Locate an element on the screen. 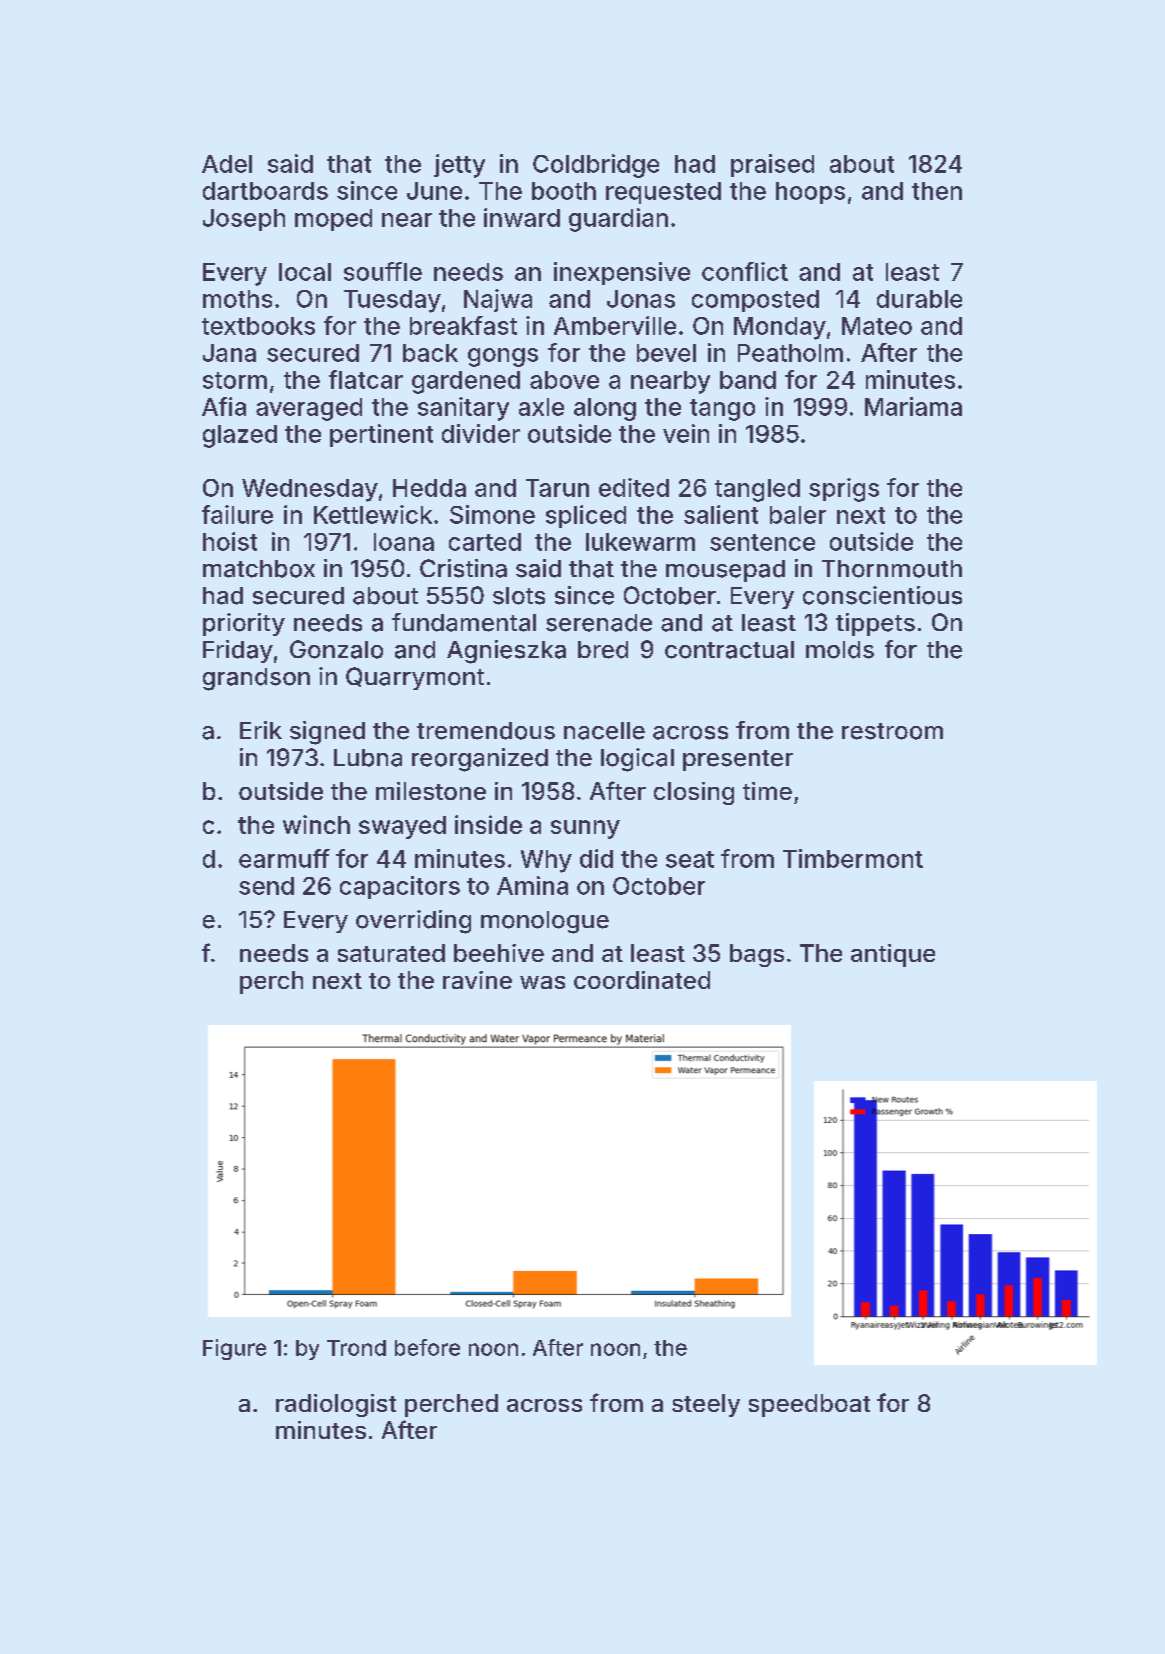 The width and height of the screenshot is (1165, 1654). local is located at coordinates (305, 272).
